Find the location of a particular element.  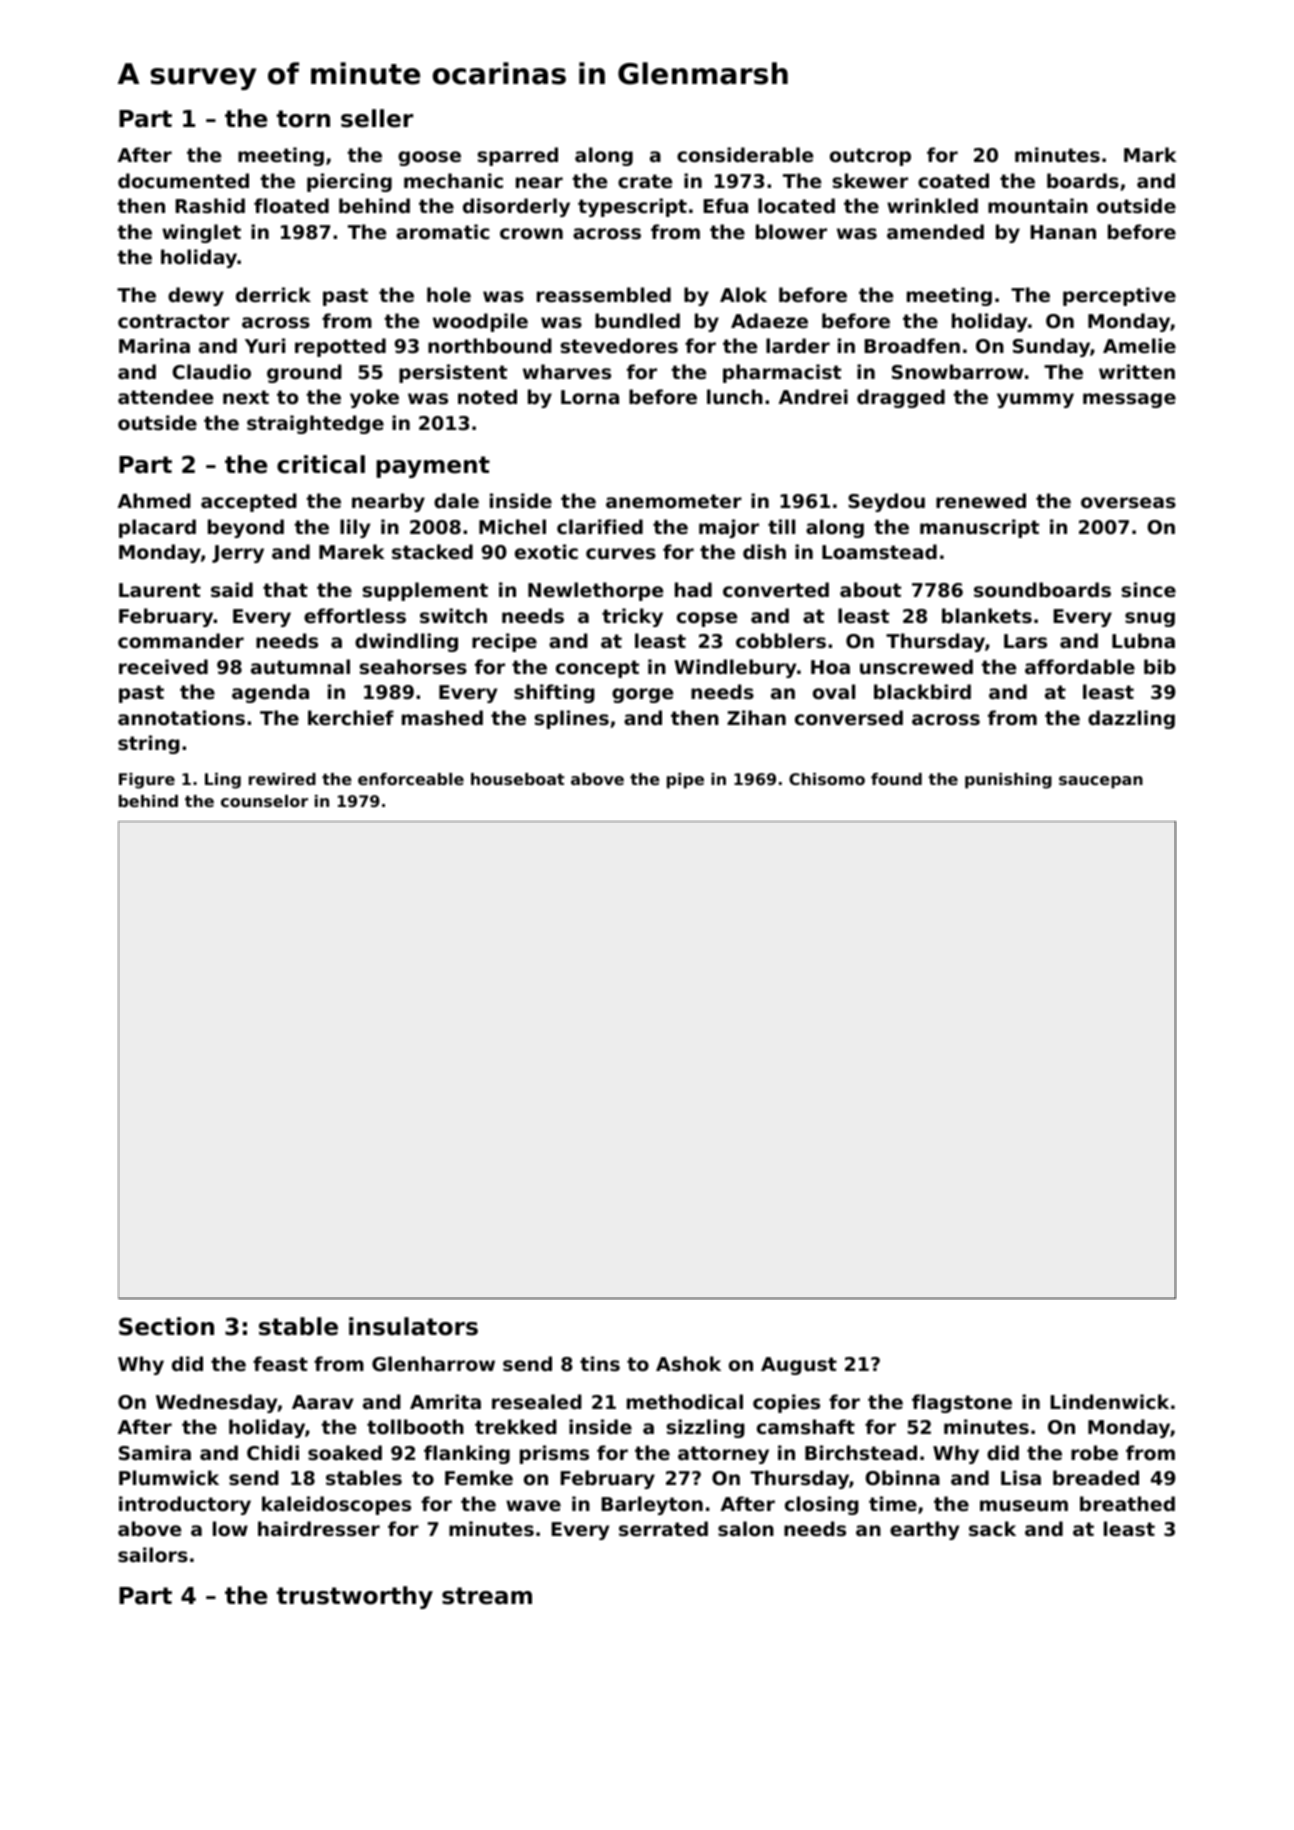

insulators is located at coordinates (413, 1326).
